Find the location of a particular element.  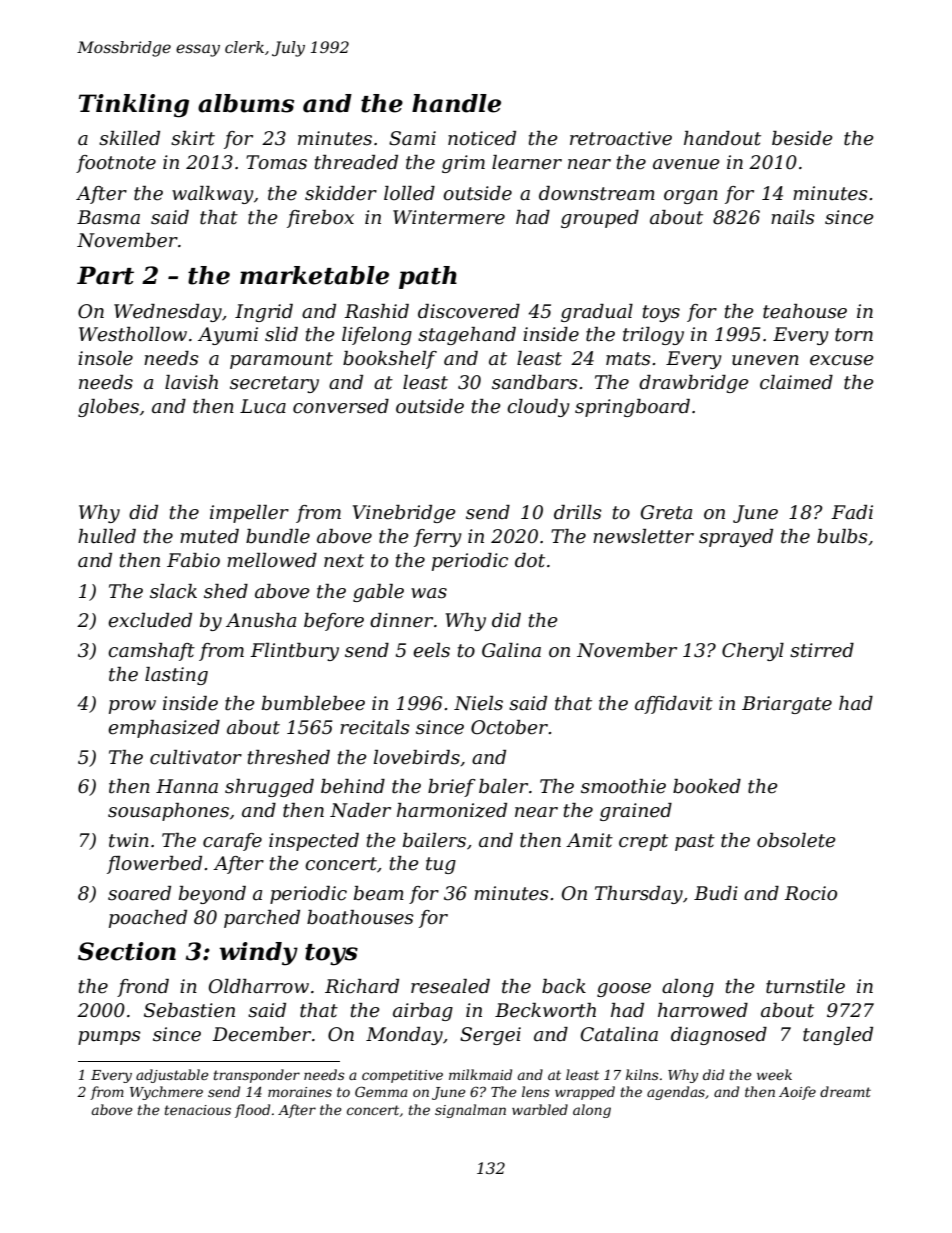

Richard is located at coordinates (362, 986).
